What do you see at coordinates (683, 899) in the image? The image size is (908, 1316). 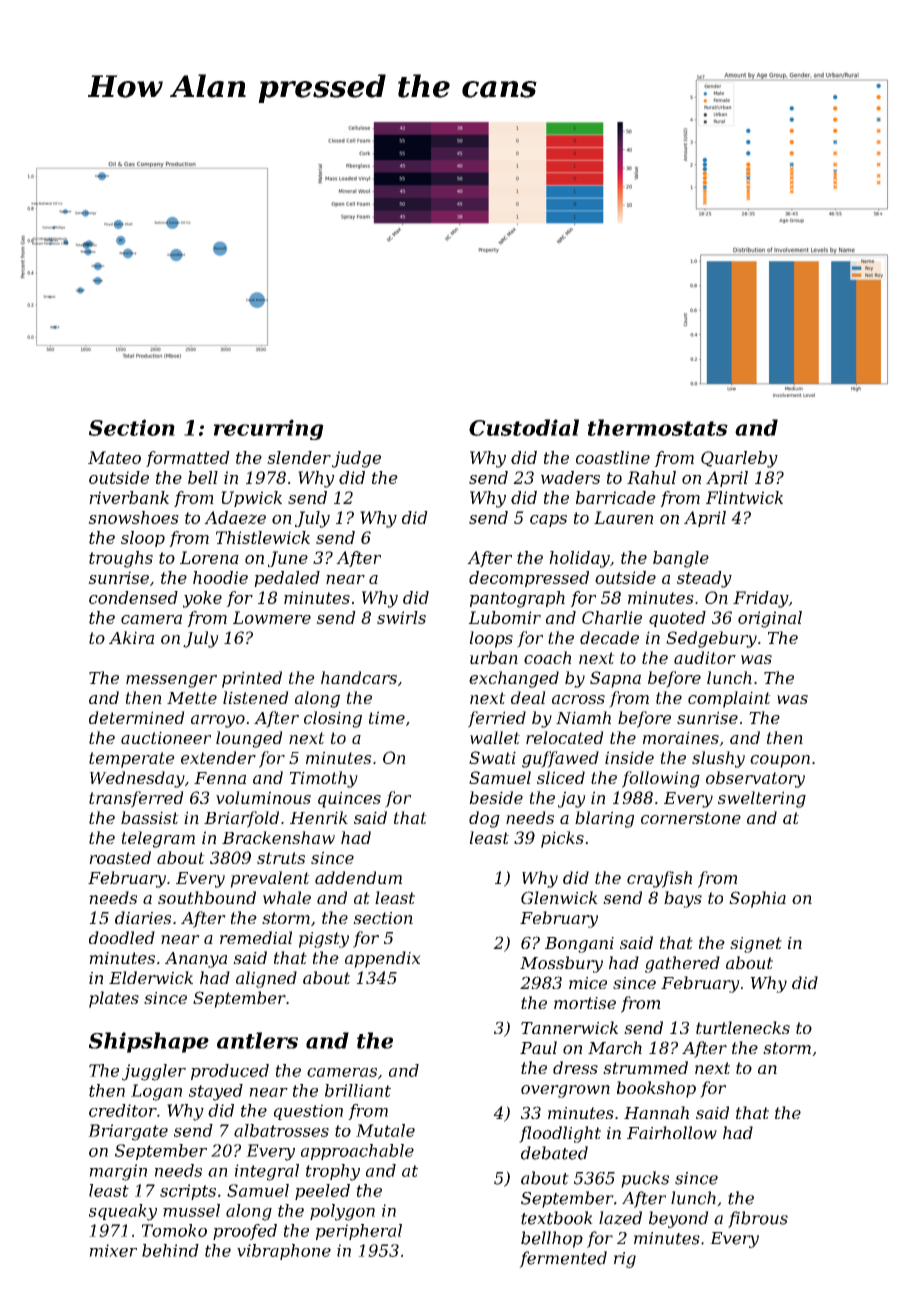 I see `bays` at bounding box center [683, 899].
